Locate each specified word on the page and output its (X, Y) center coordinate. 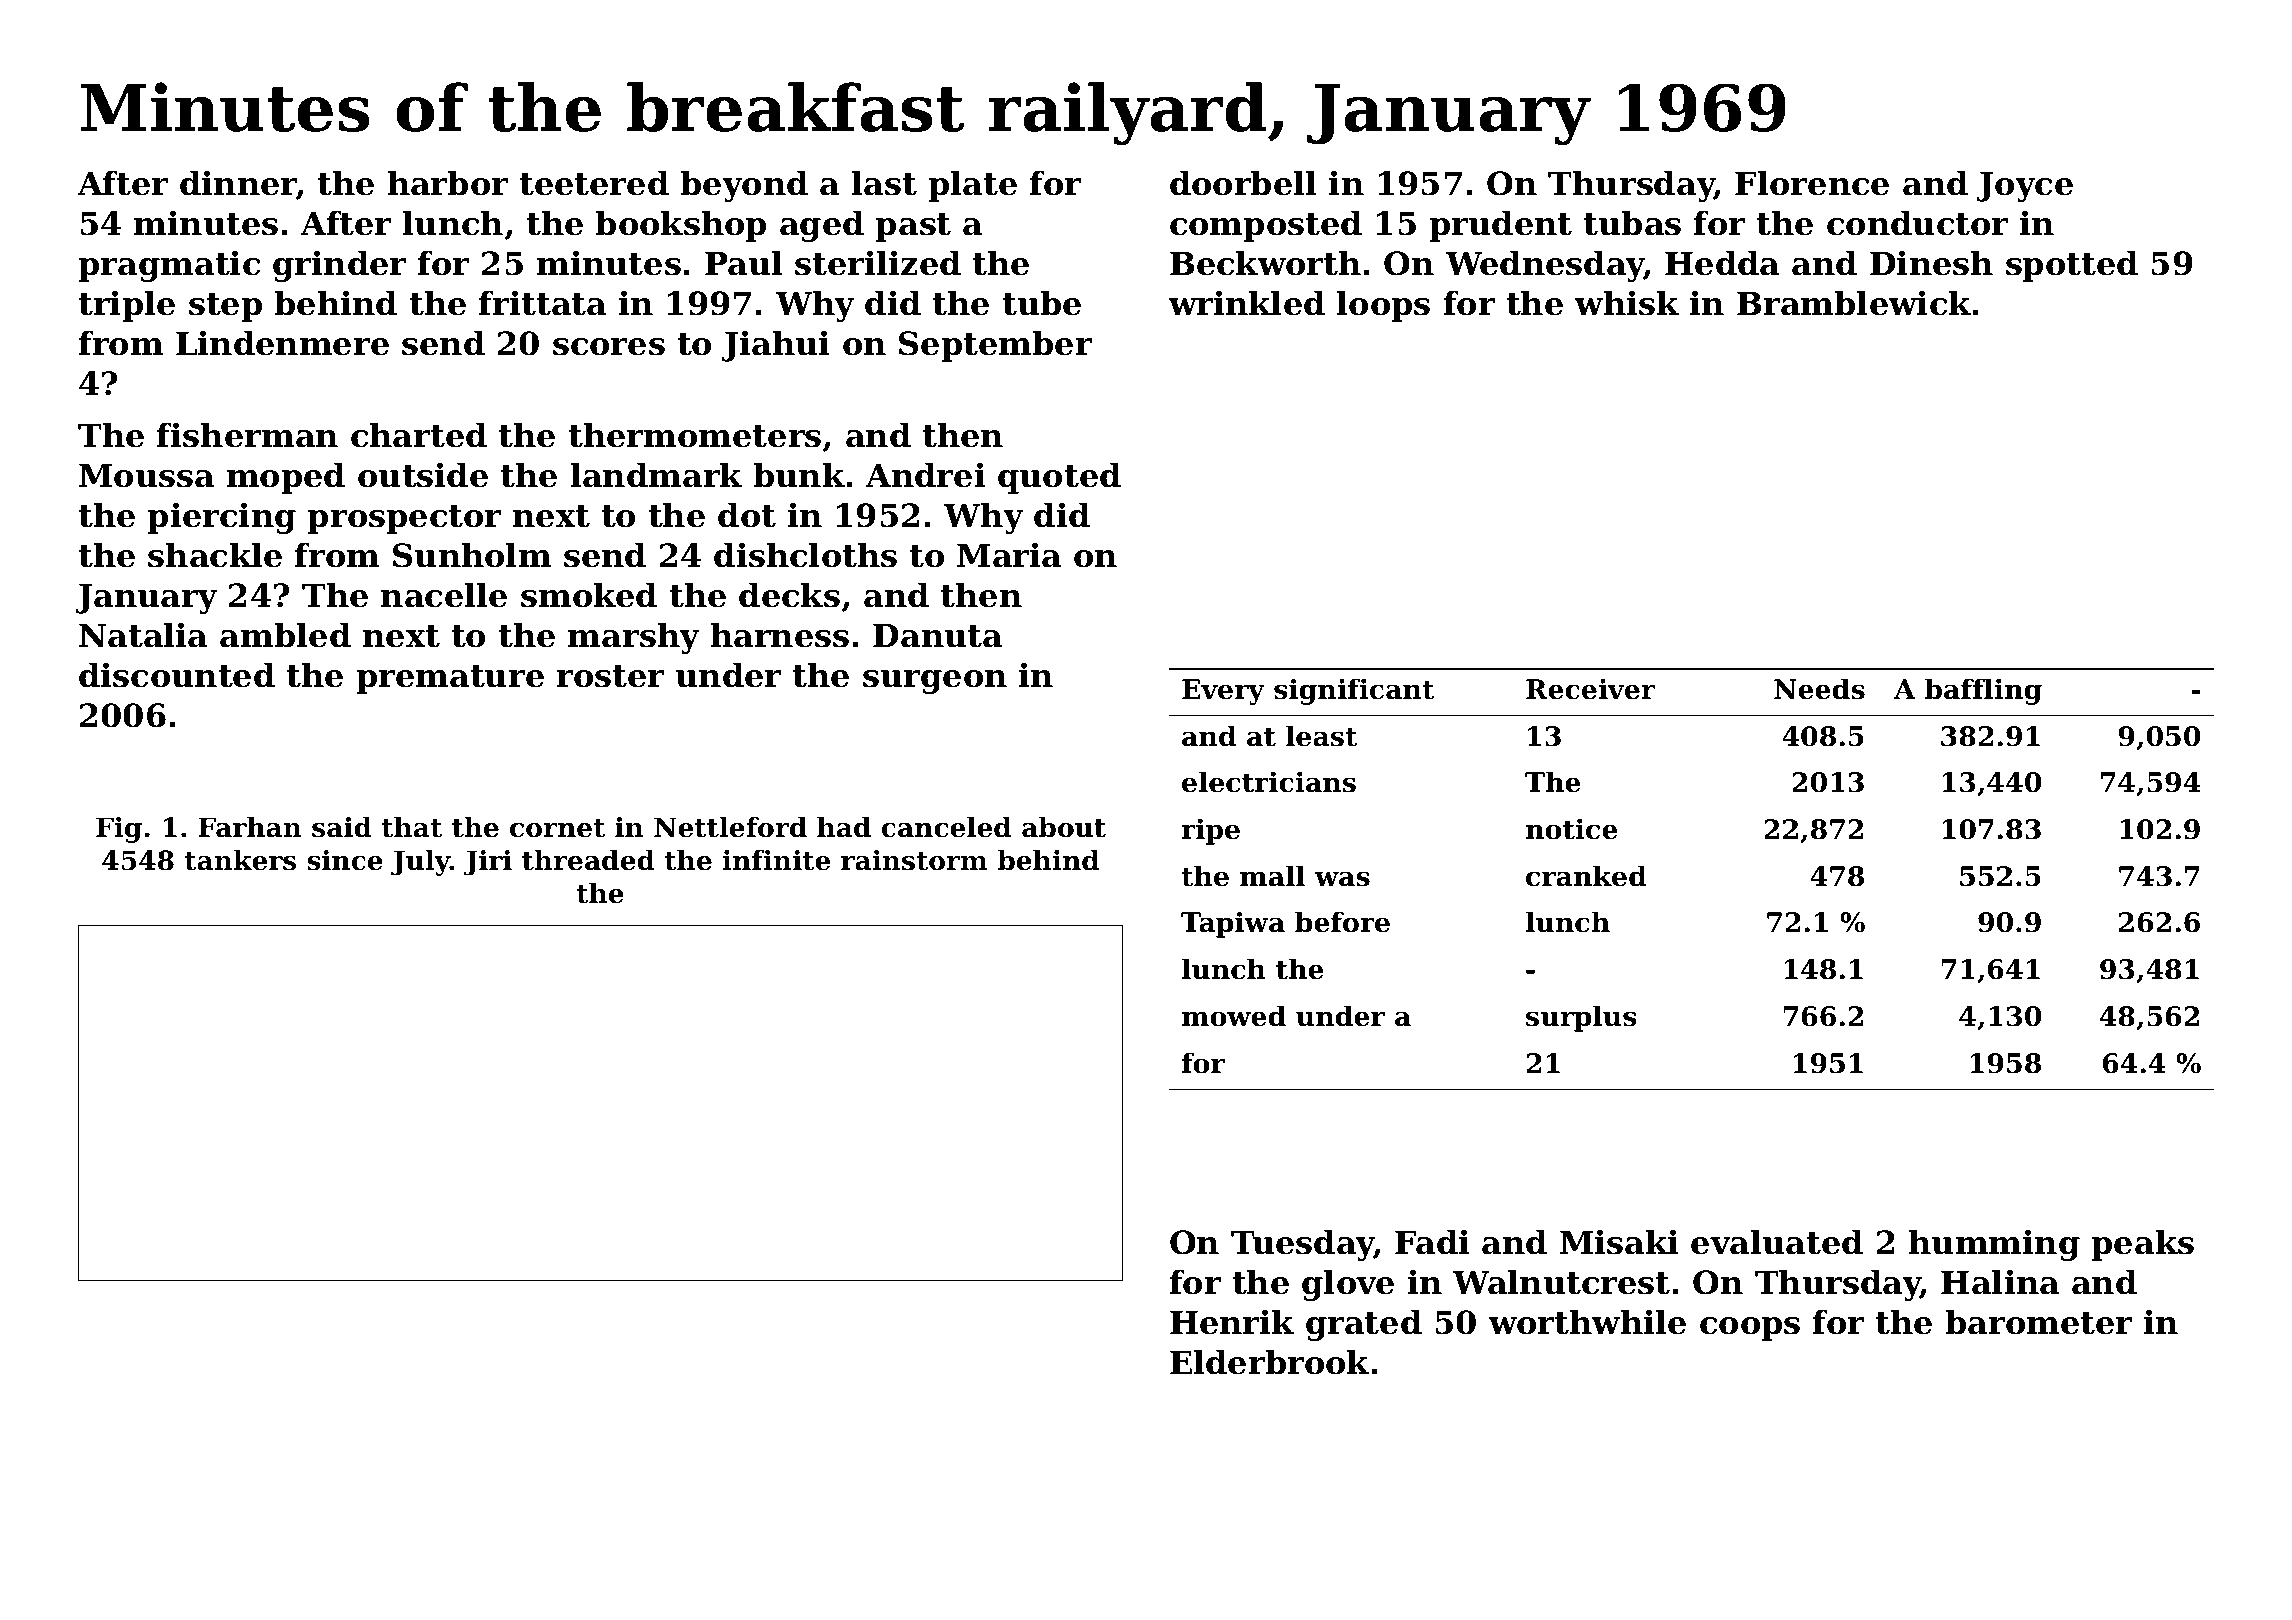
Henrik (1232, 1322)
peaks (2142, 1245)
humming (1994, 1245)
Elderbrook (1269, 1362)
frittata (542, 303)
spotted (2072, 266)
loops (1383, 306)
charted (419, 435)
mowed (1234, 1016)
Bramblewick (1854, 303)
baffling (1983, 691)
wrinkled (1246, 303)
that (412, 827)
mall (1272, 876)
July (420, 863)
